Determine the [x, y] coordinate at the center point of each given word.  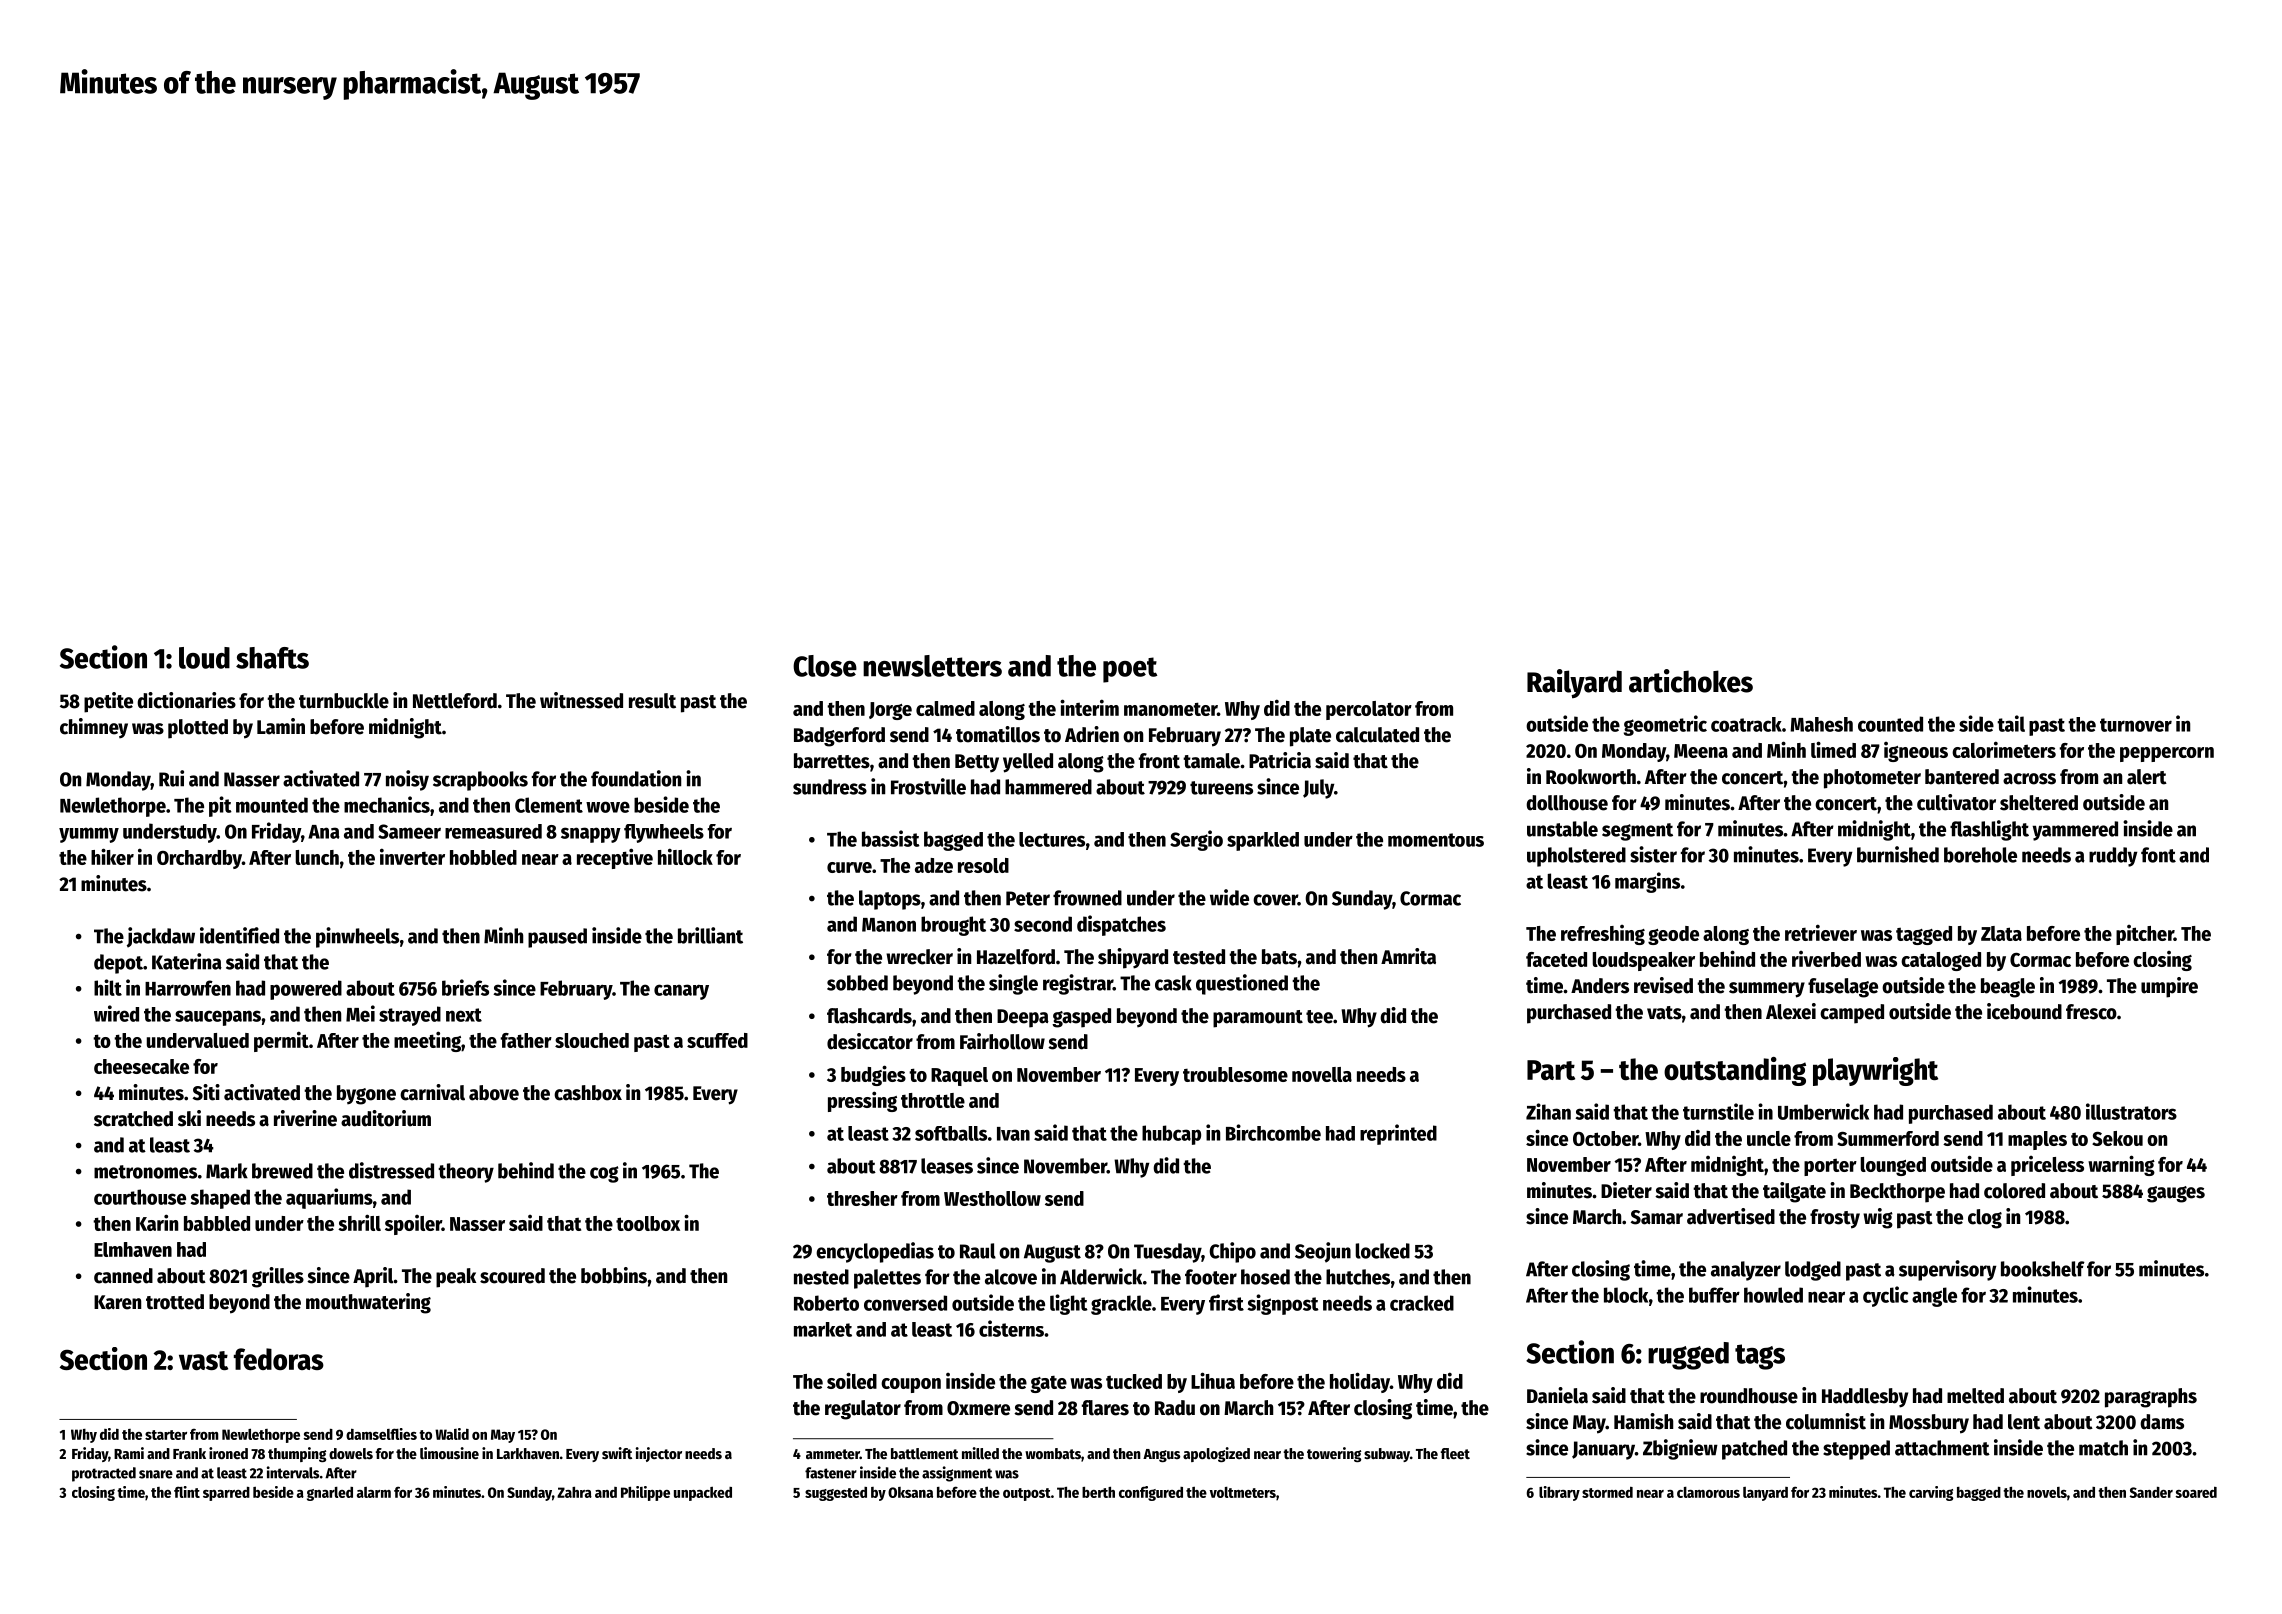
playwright [1875, 1071]
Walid [452, 1434]
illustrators [2131, 1111]
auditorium [386, 1118]
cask [1173, 983]
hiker [112, 856]
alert [2147, 777]
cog [604, 1174]
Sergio [1196, 840]
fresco [2091, 1012]
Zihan [1548, 1111]
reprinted [1398, 1134]
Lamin [281, 726]
